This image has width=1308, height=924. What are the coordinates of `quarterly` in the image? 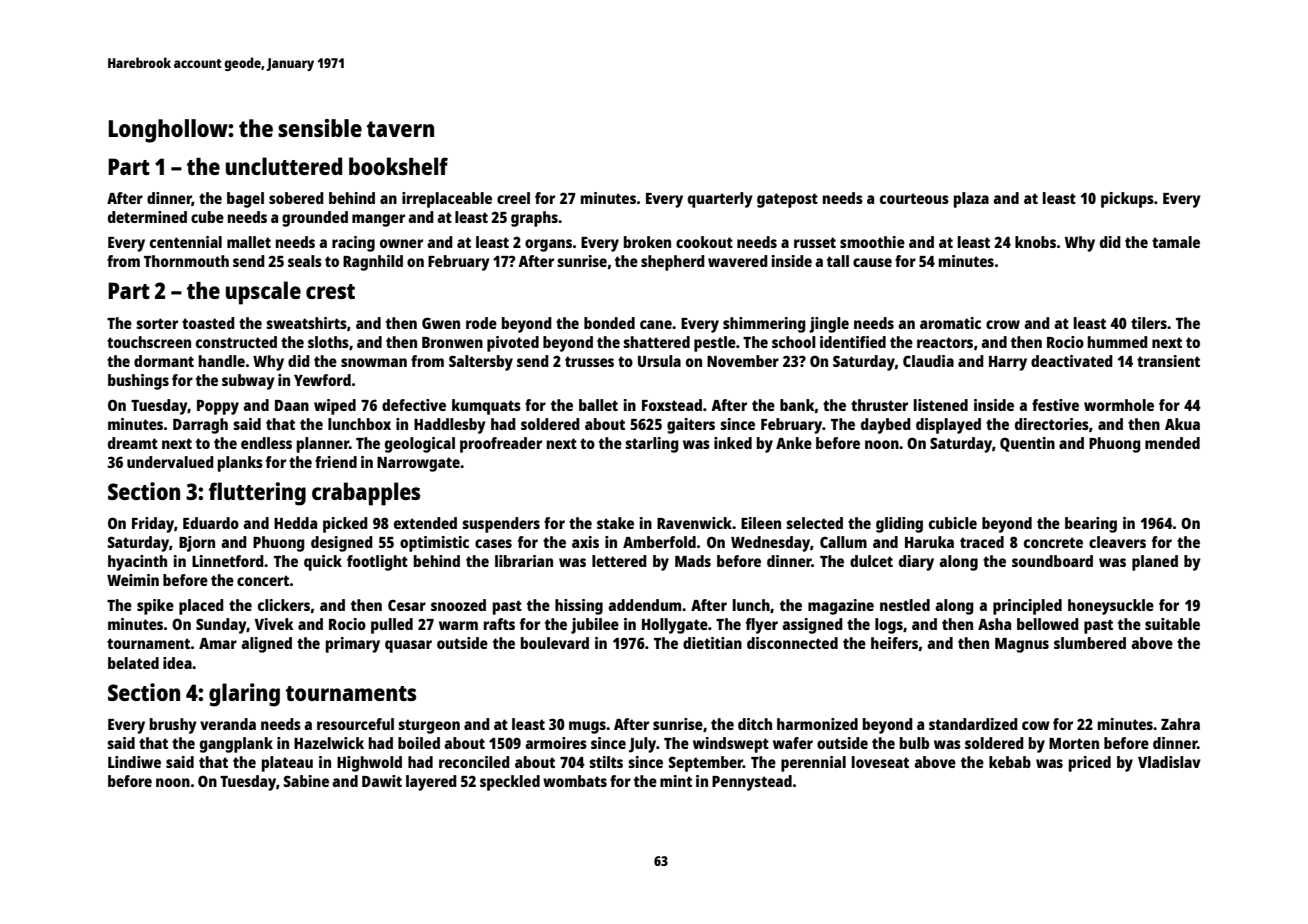 It's located at (720, 200).
